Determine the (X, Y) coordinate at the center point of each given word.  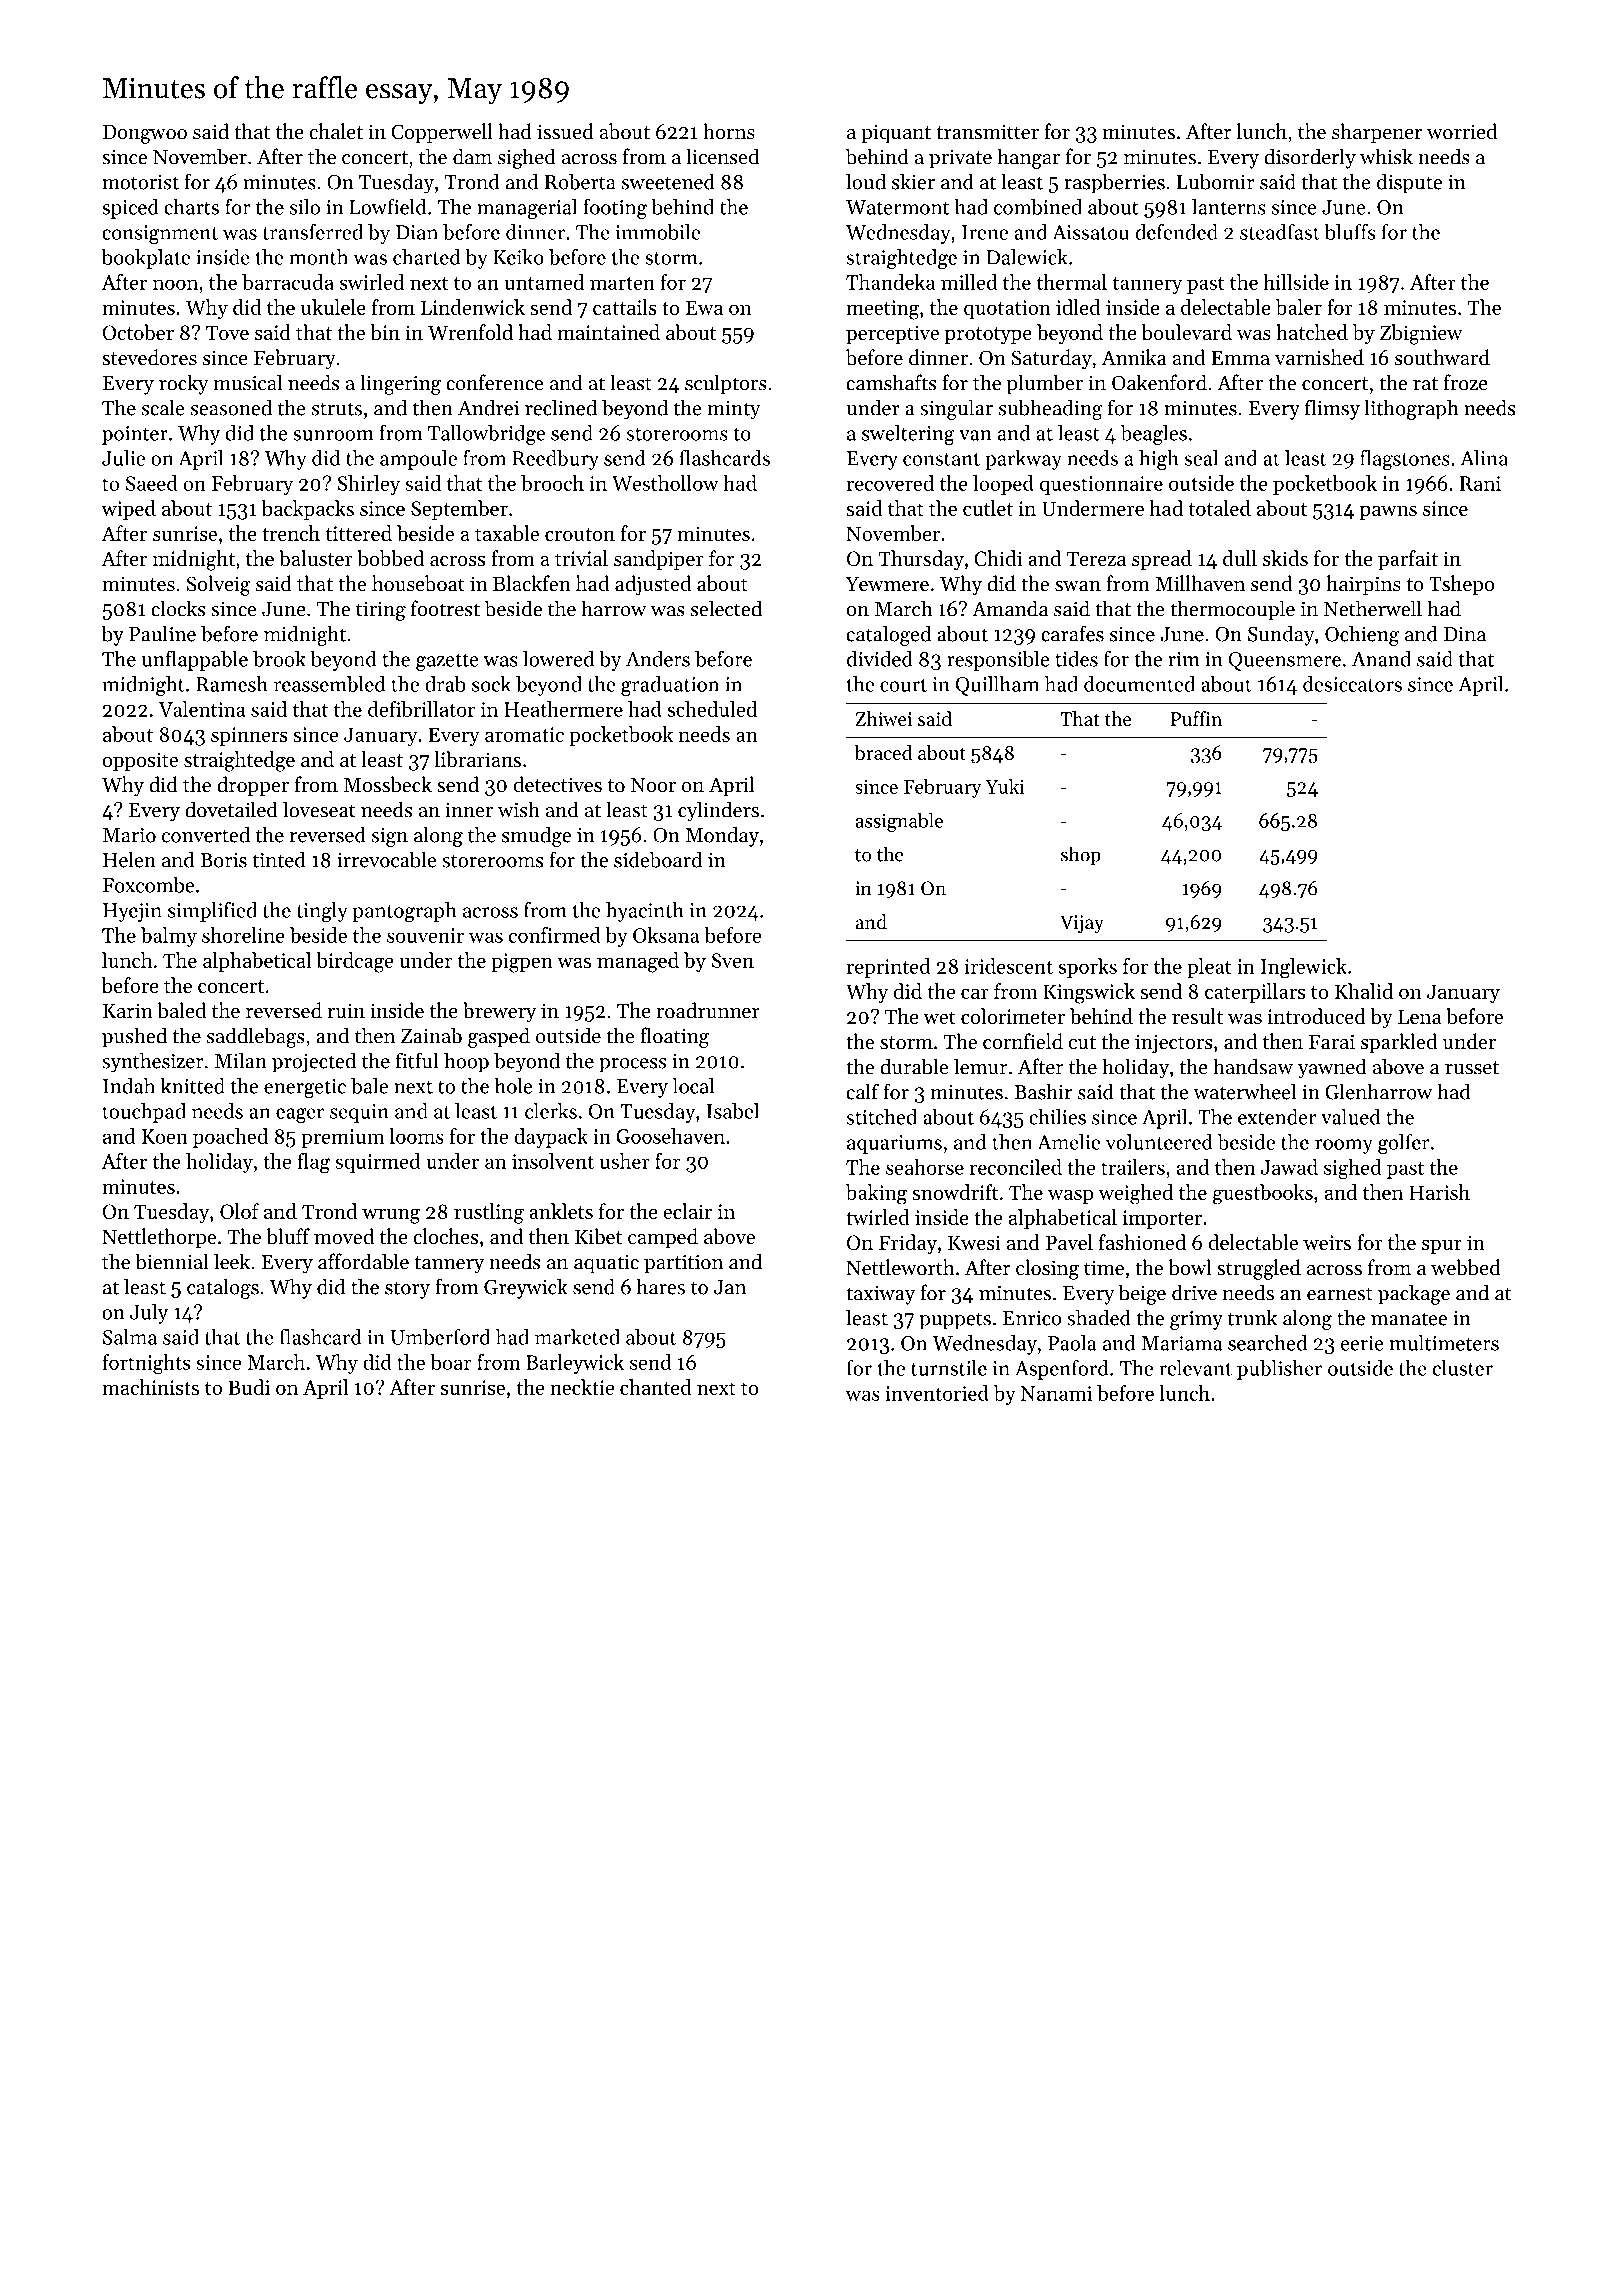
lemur (981, 1066)
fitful (417, 1060)
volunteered (1159, 1142)
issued (565, 131)
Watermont (897, 207)
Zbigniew (1421, 334)
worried (1462, 131)
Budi (249, 1387)
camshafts (891, 382)
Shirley (369, 485)
